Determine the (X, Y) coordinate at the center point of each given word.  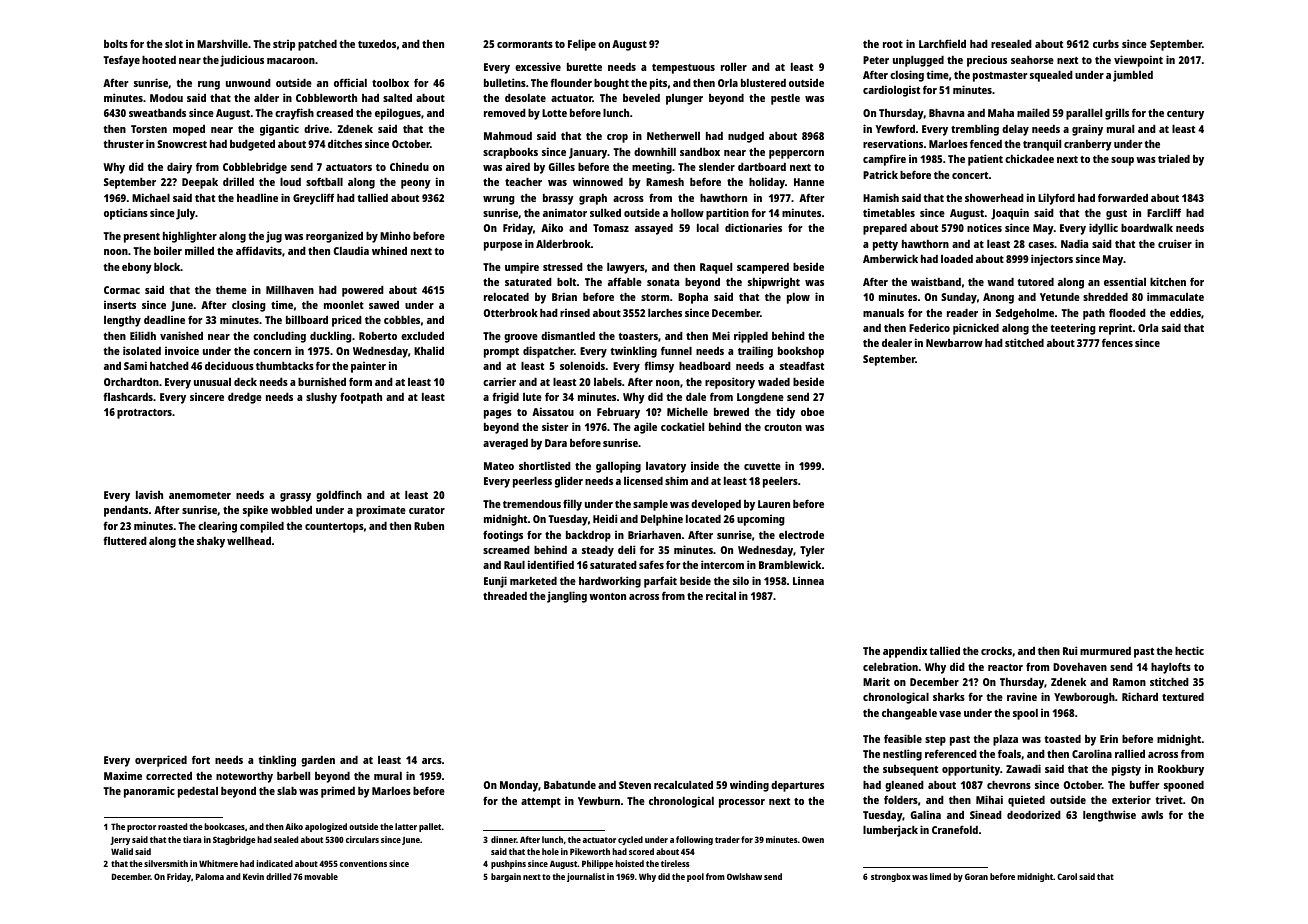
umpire (522, 268)
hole (550, 851)
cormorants (525, 44)
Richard (1140, 696)
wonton (607, 596)
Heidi (605, 518)
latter (406, 826)
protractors (144, 414)
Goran (976, 876)
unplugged (918, 61)
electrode (801, 534)
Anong (998, 298)
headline (257, 197)
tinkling (277, 761)
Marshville (222, 43)
